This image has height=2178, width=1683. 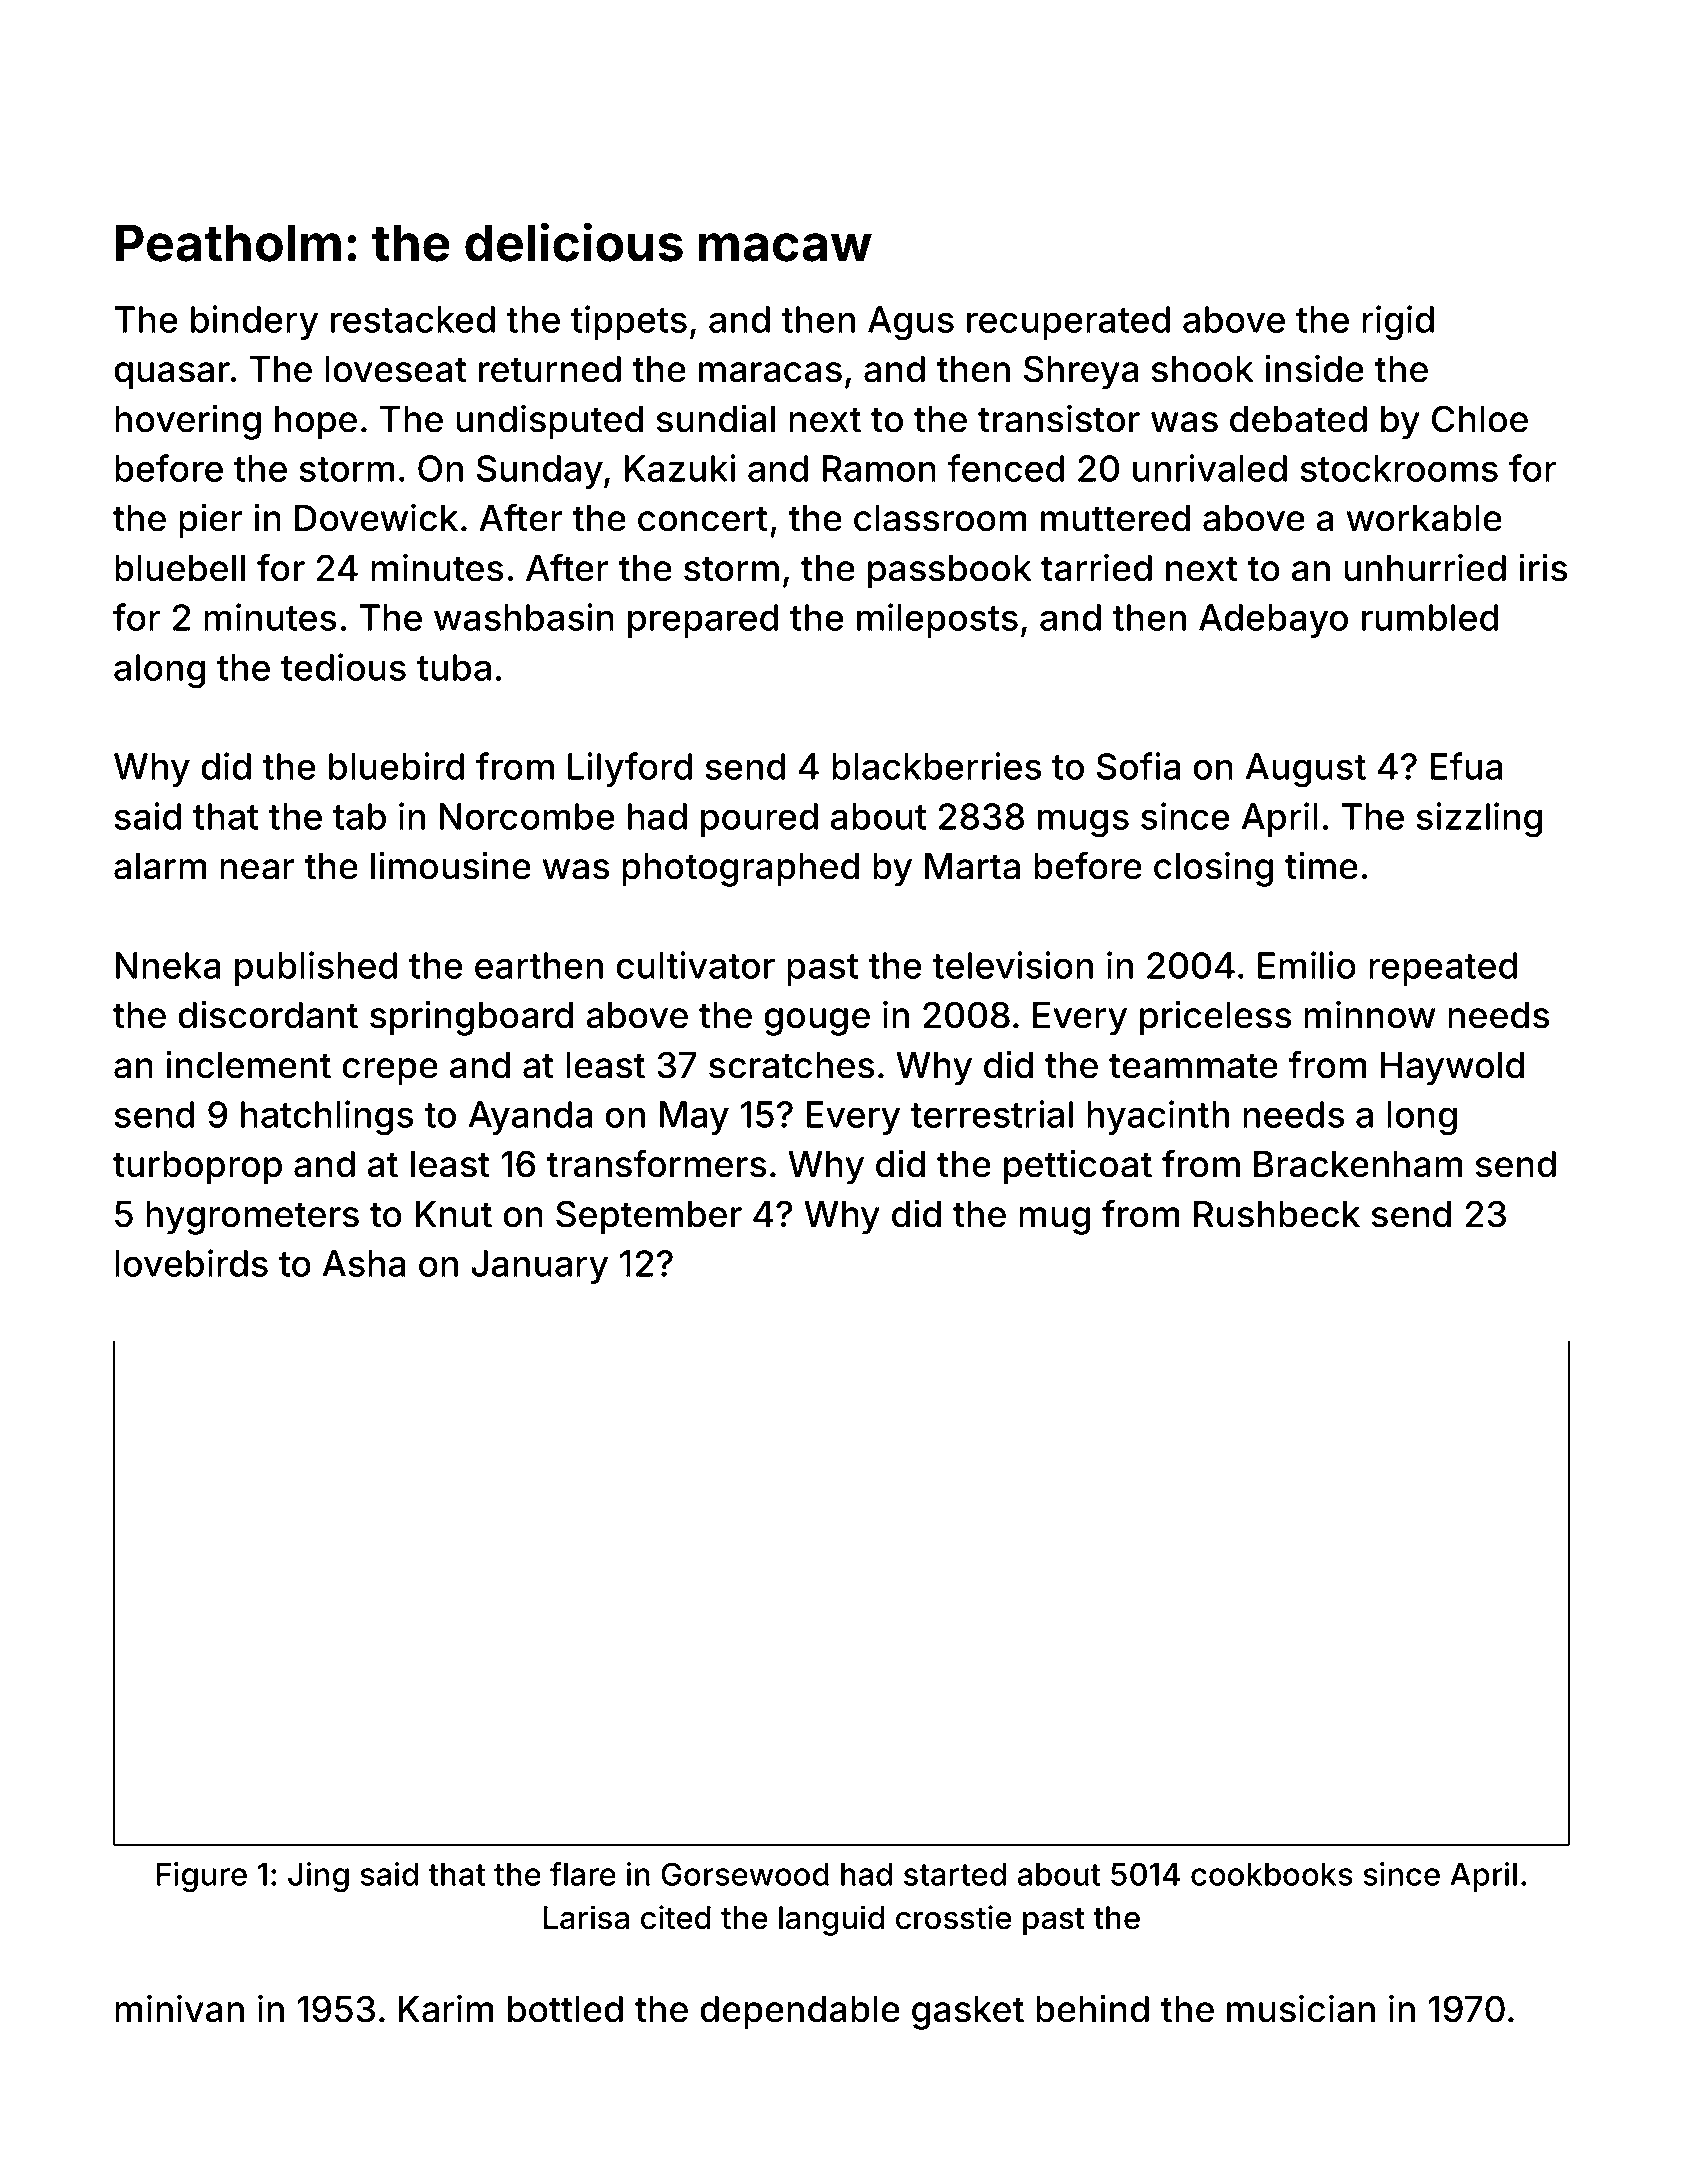 What do you see at coordinates (680, 468) in the image?
I see `Kazuki` at bounding box center [680, 468].
